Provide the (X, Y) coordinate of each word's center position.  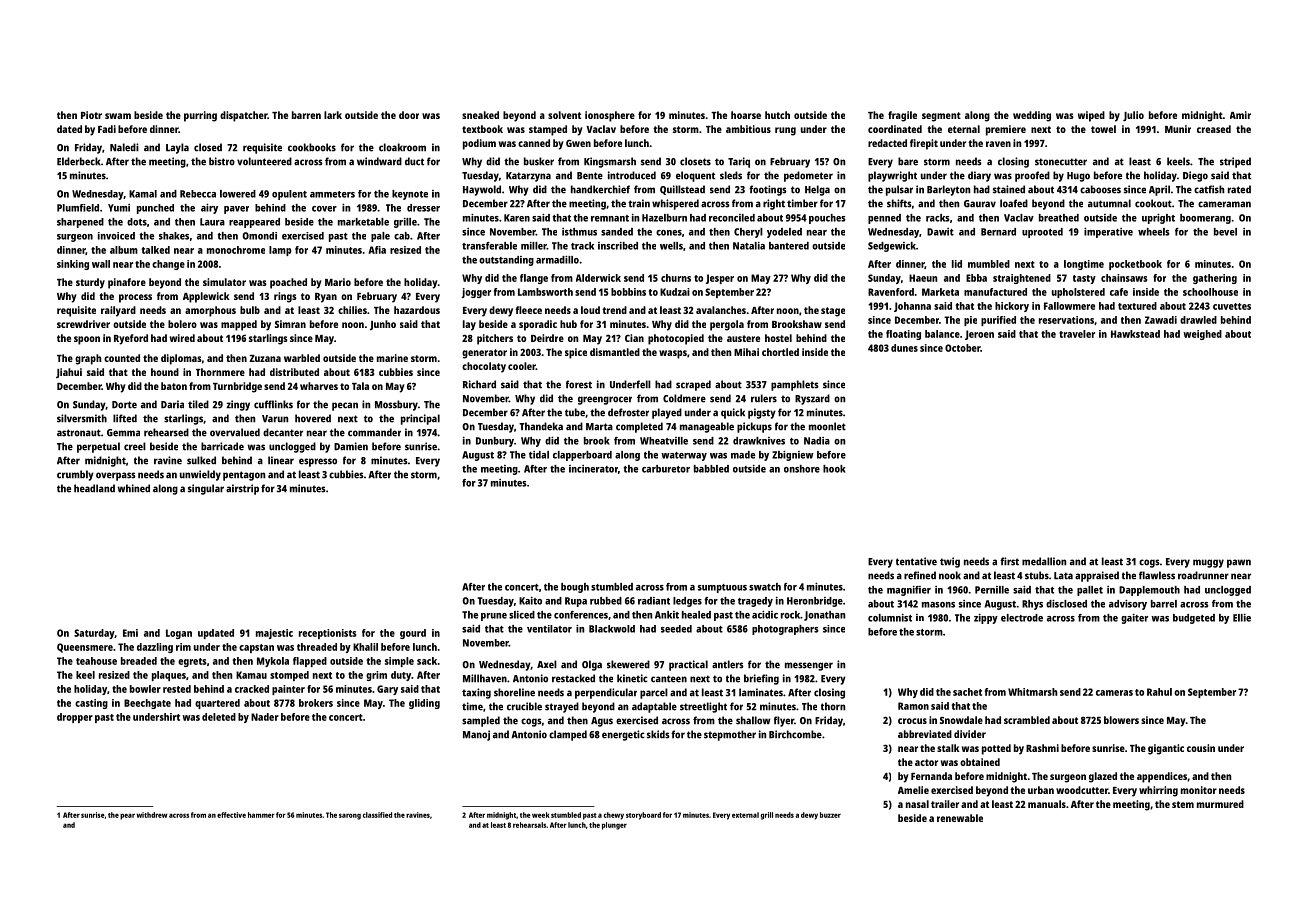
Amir (1240, 115)
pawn (1239, 563)
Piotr (91, 115)
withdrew (151, 815)
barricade (222, 446)
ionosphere (610, 116)
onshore (802, 469)
